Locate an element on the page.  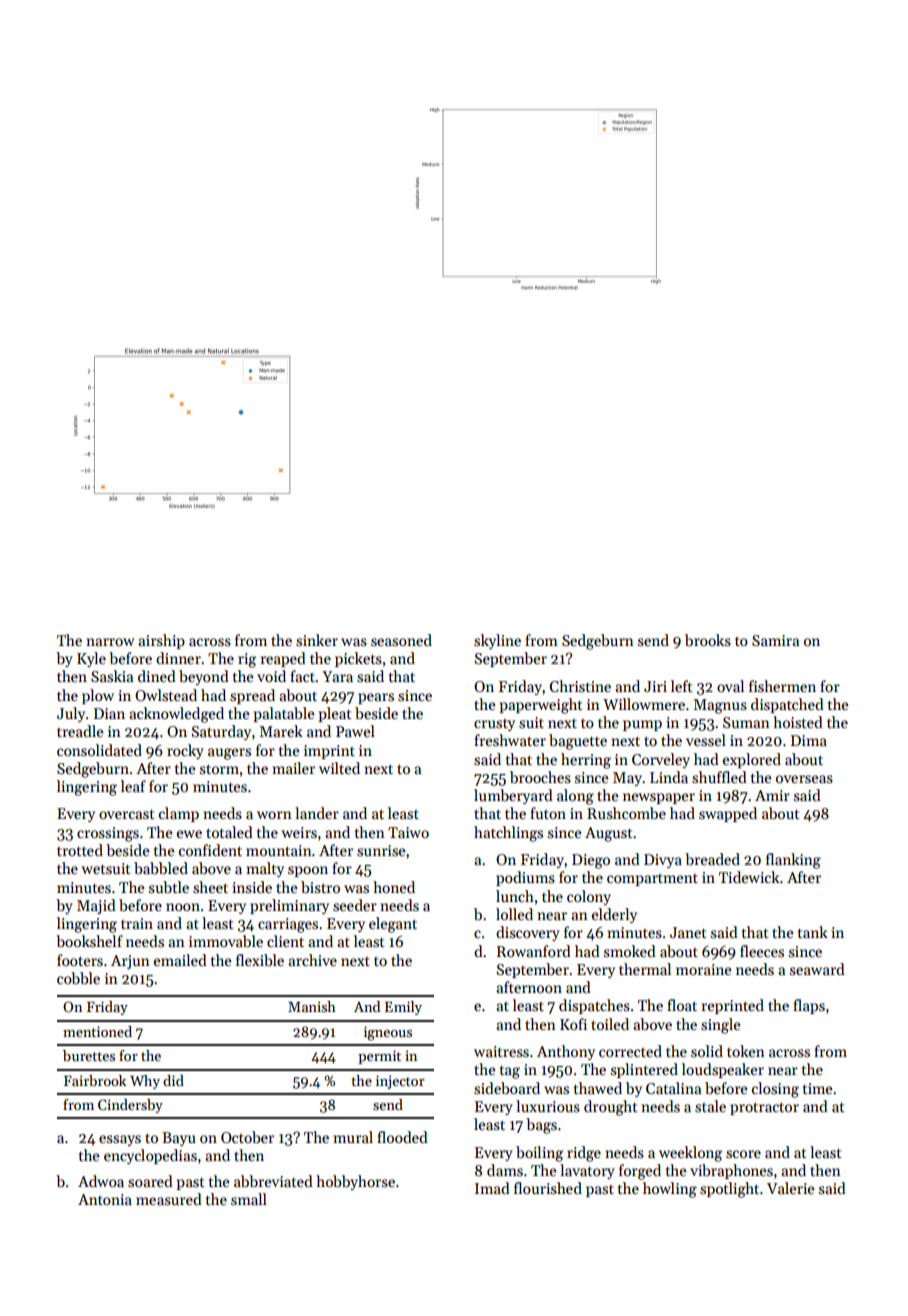
shuffled is located at coordinates (719, 777).
